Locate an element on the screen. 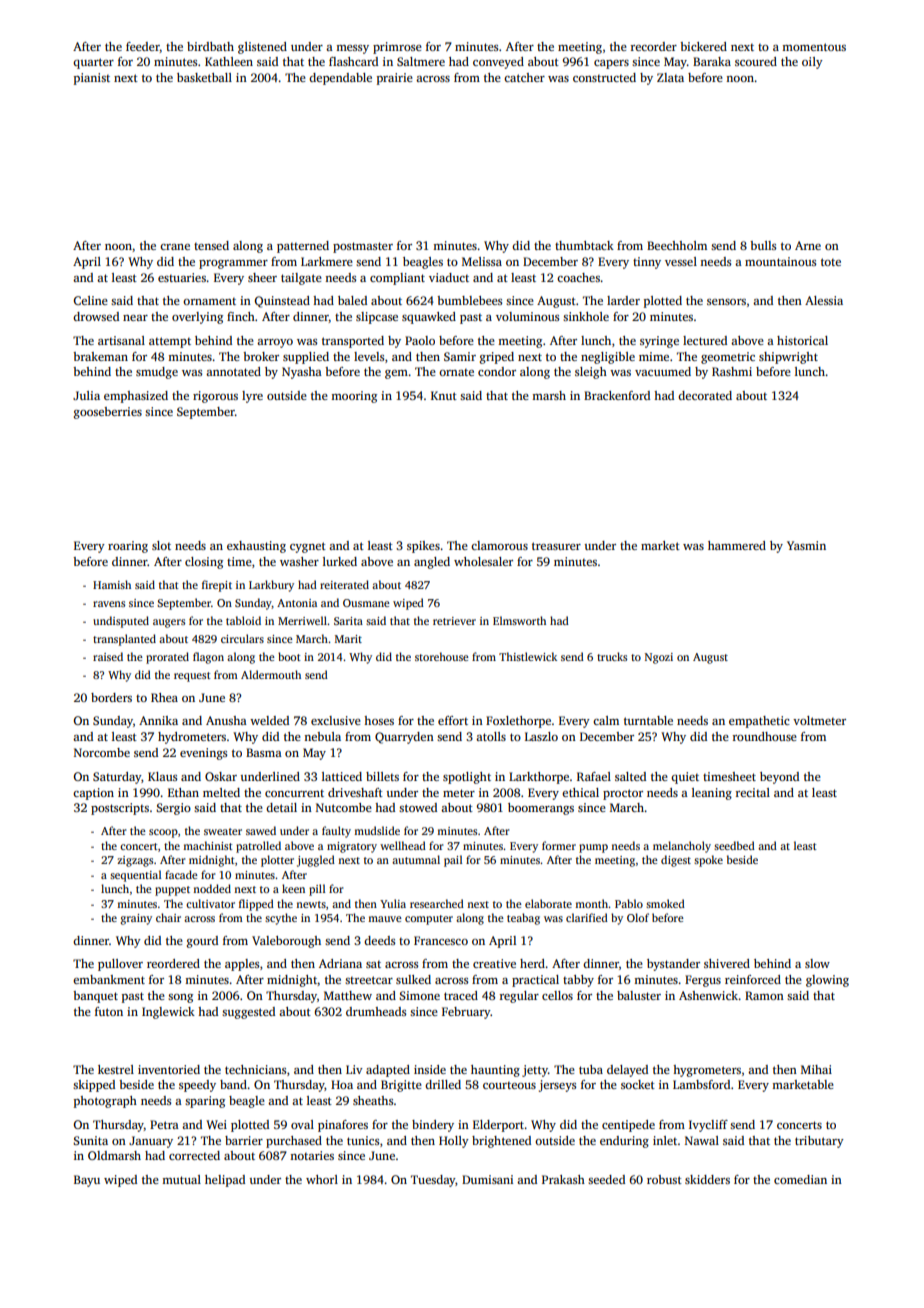 This screenshot has height=1308, width=924. caption is located at coordinates (93, 794).
